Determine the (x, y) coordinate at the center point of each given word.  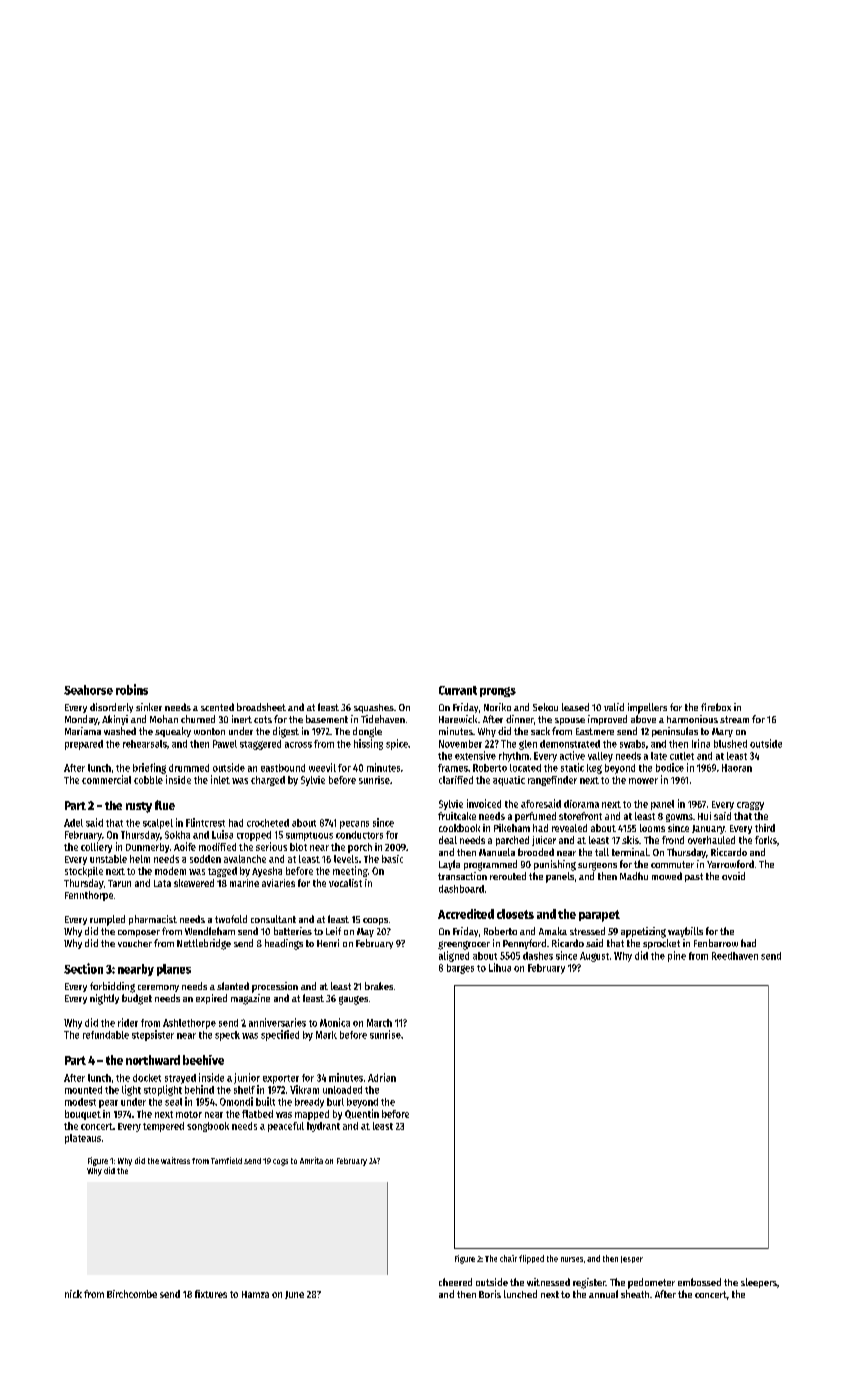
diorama (581, 804)
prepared (84, 745)
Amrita (311, 1160)
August (594, 957)
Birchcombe (132, 1294)
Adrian (382, 1077)
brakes (379, 986)
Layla (449, 865)
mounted (83, 1090)
